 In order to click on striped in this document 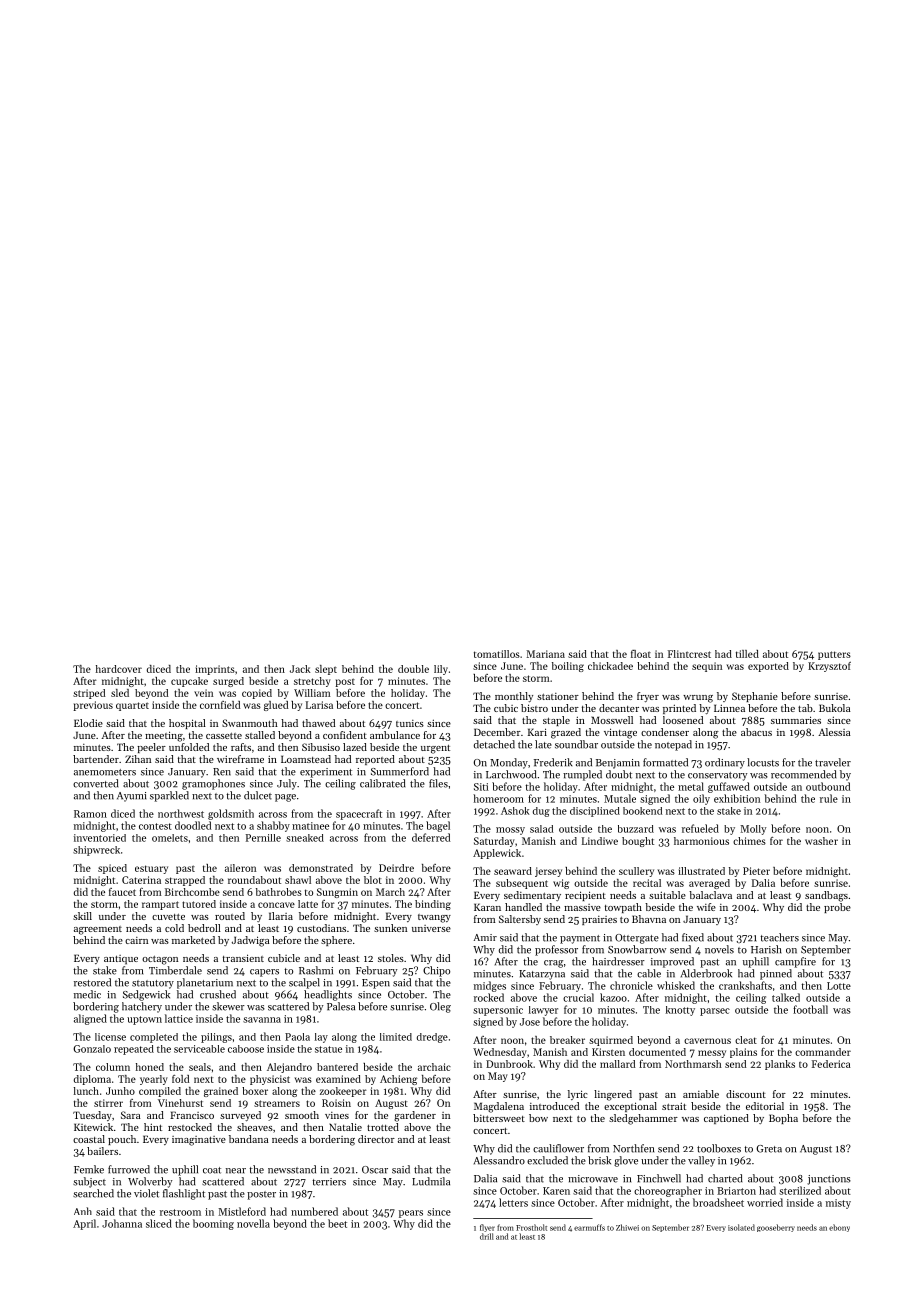, I will do `click(89, 694)`.
